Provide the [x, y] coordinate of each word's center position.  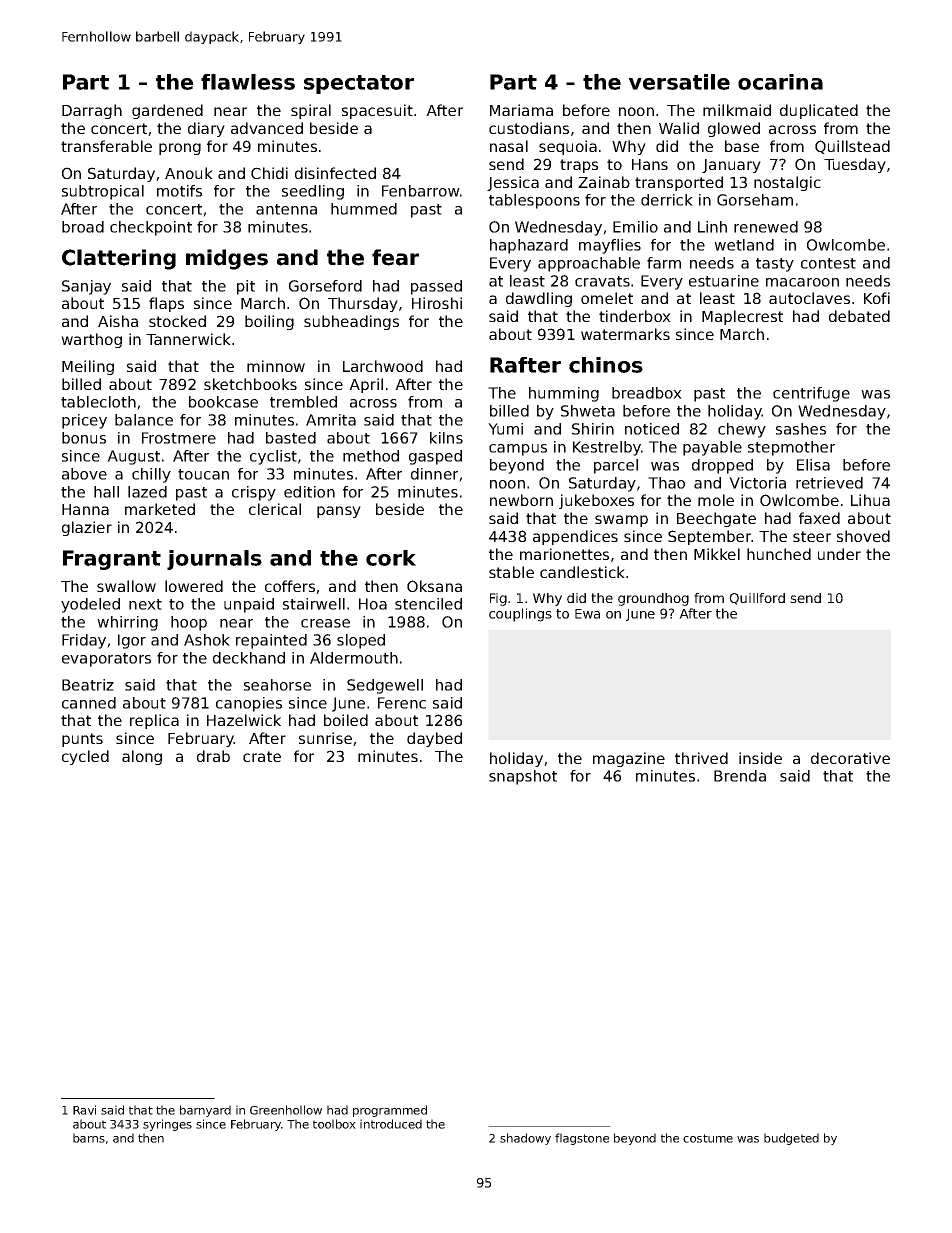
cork [391, 558]
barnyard [205, 1111]
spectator [359, 84]
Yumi [505, 429]
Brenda [740, 776]
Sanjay [86, 287]
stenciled [428, 604]
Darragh [92, 111]
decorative [850, 758]
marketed [160, 509]
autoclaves [809, 298]
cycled [85, 757]
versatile [679, 82]
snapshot [523, 777]
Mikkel [717, 554]
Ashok [207, 640]
